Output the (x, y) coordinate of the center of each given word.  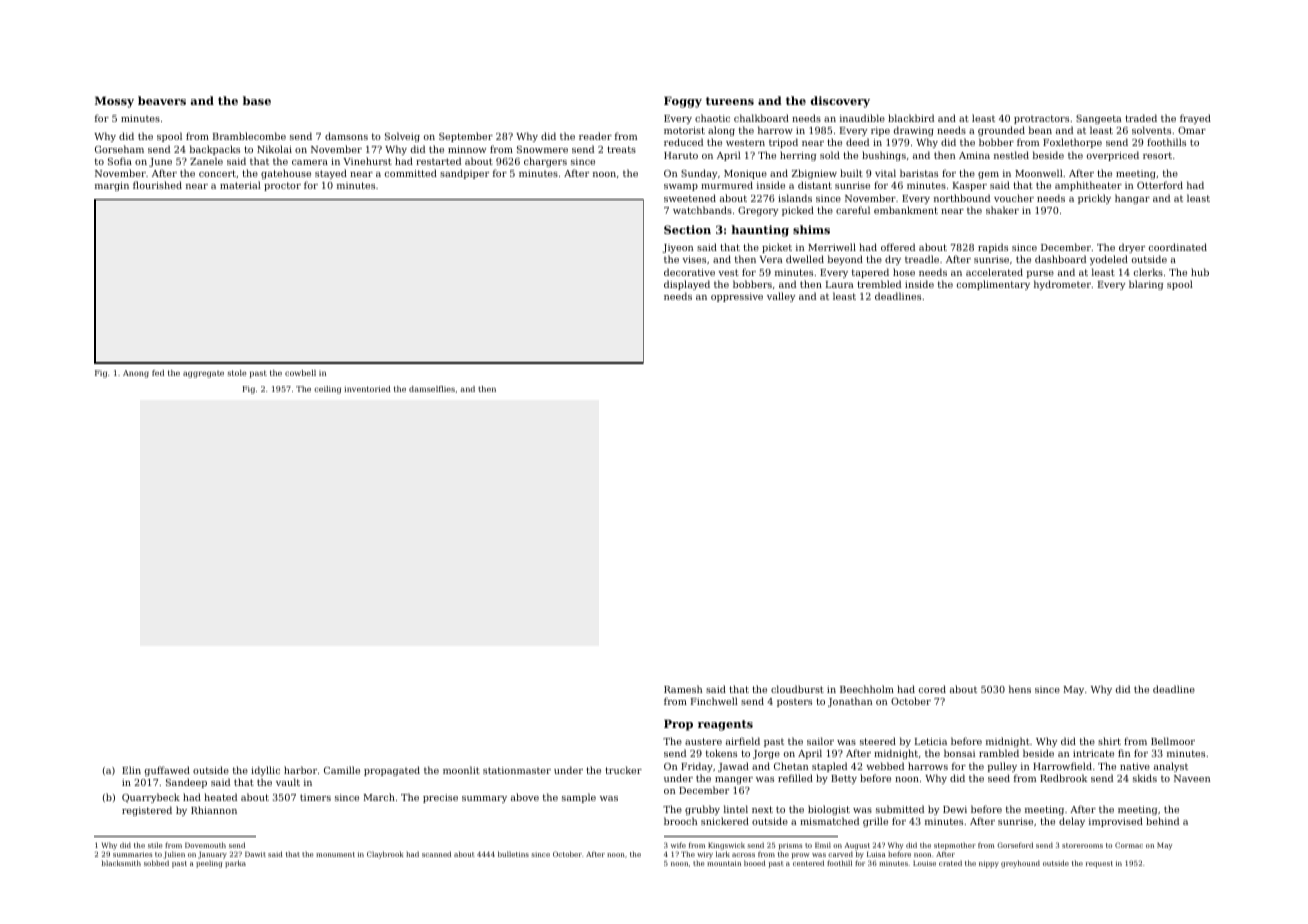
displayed (687, 285)
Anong (136, 374)
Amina (974, 155)
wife (678, 845)
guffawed (167, 771)
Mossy (114, 102)
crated (950, 863)
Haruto (681, 155)
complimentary (993, 285)
